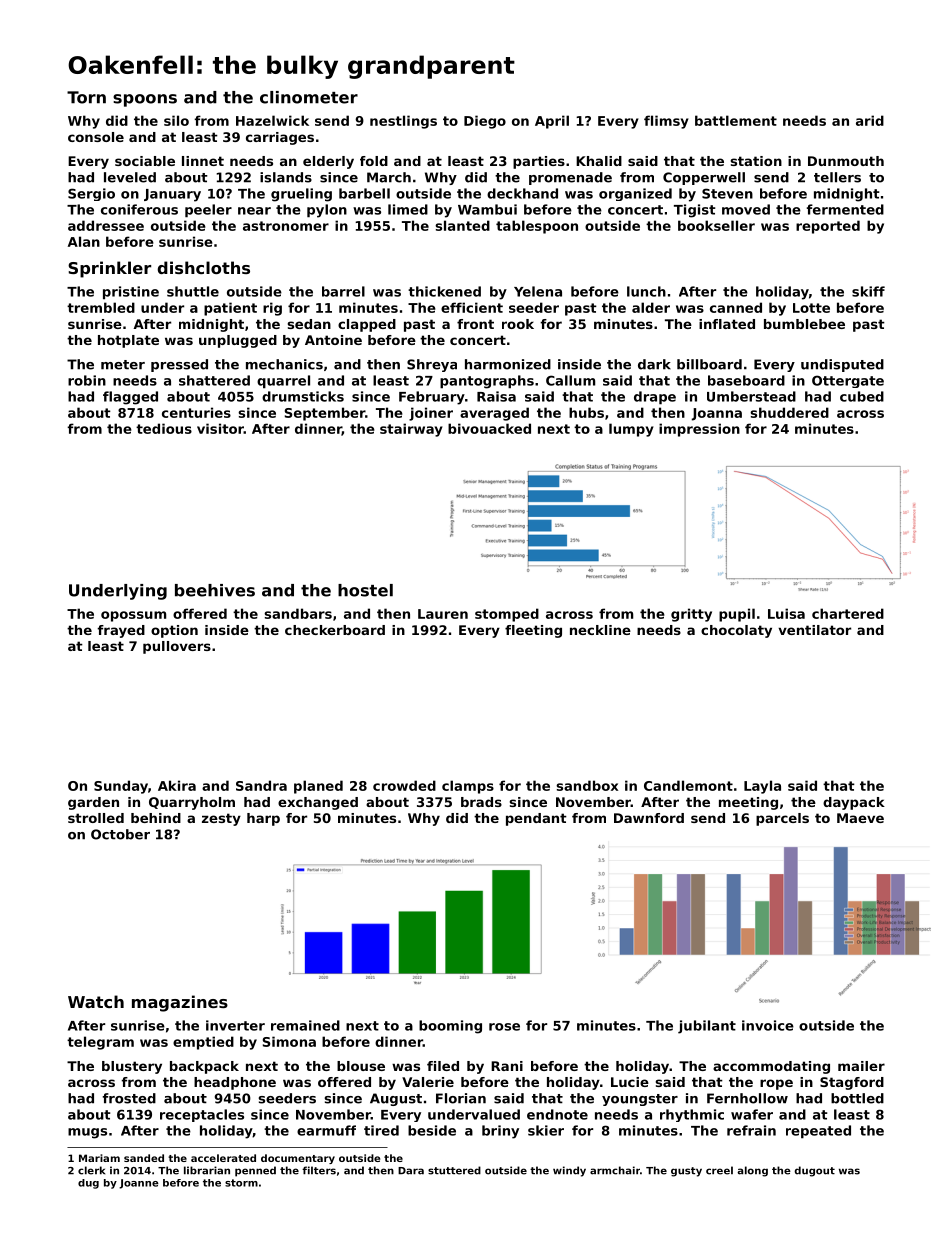 Image resolution: width=952 pixels, height=1233 pixels. I want to click on nestlings, so click(403, 122).
